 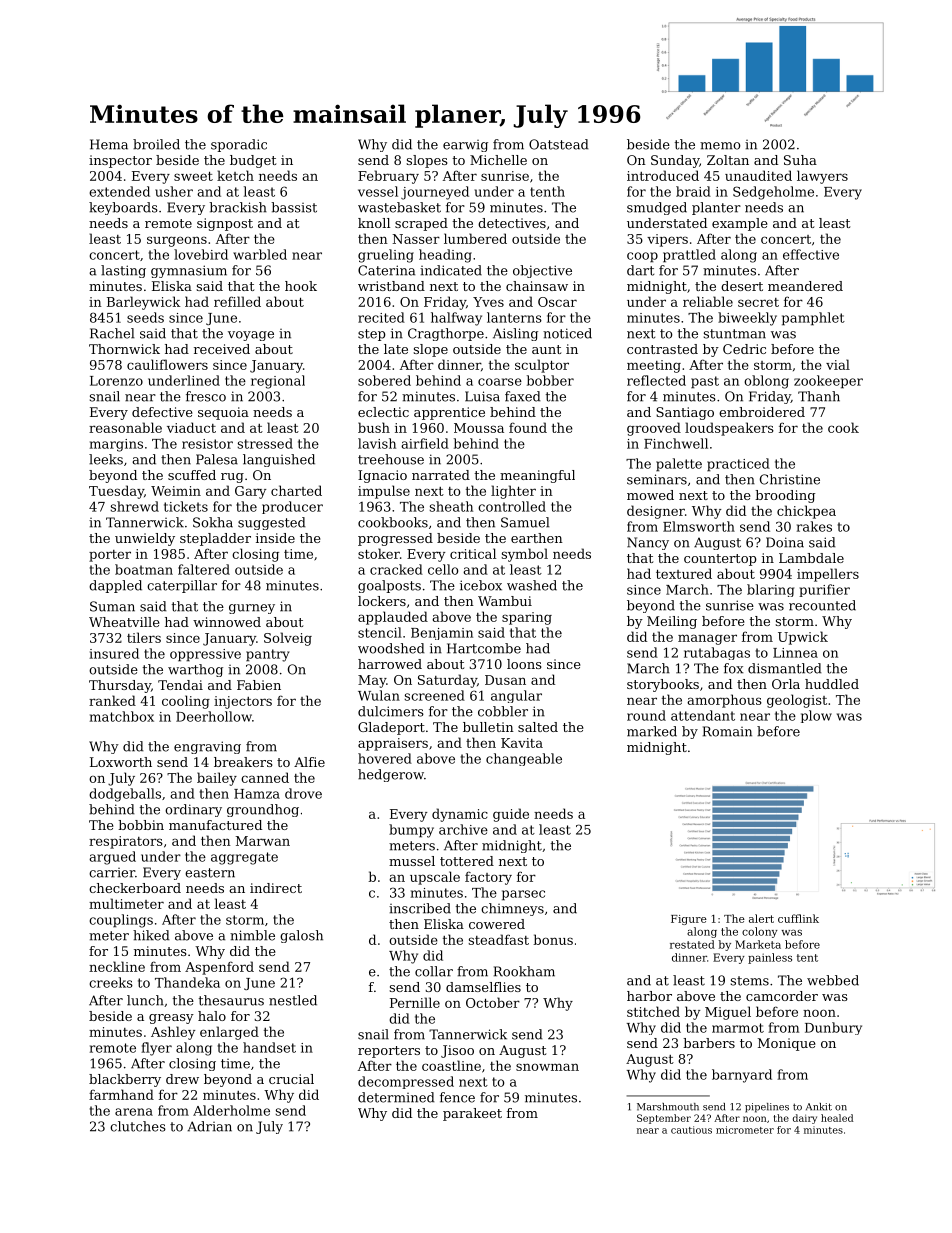 I want to click on bailey, so click(x=217, y=779).
